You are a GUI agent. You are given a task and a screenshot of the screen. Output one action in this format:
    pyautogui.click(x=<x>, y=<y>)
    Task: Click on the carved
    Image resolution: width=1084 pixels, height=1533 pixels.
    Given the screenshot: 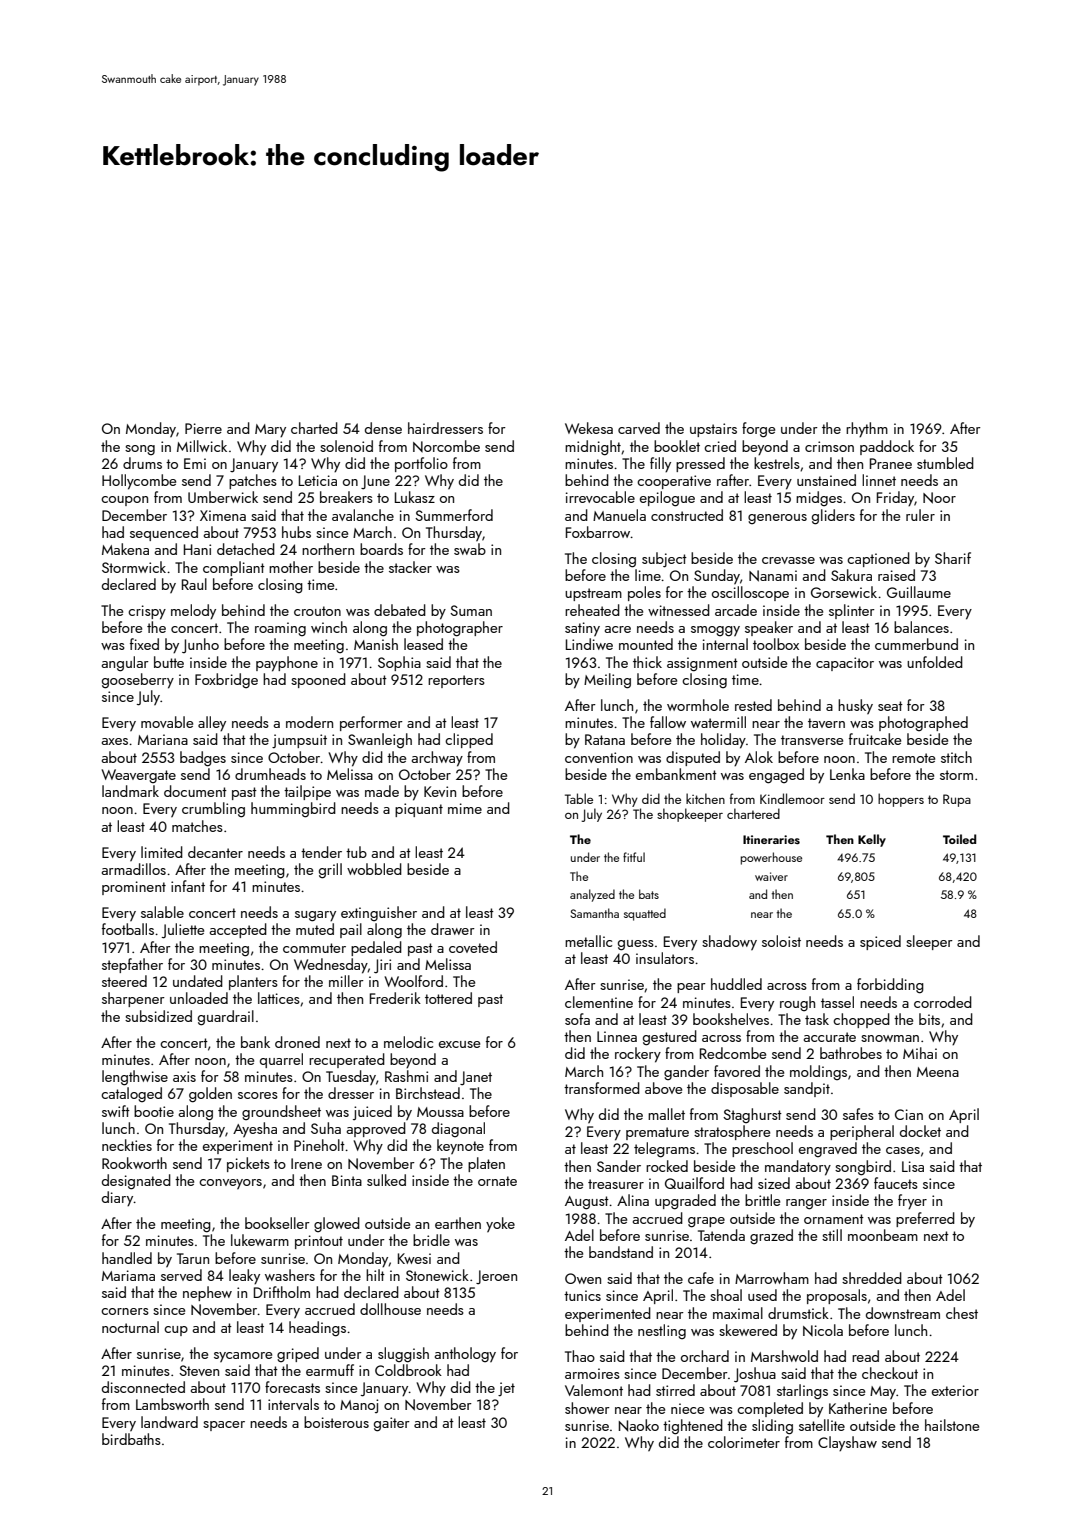 What is the action you would take?
    pyautogui.click(x=639, y=428)
